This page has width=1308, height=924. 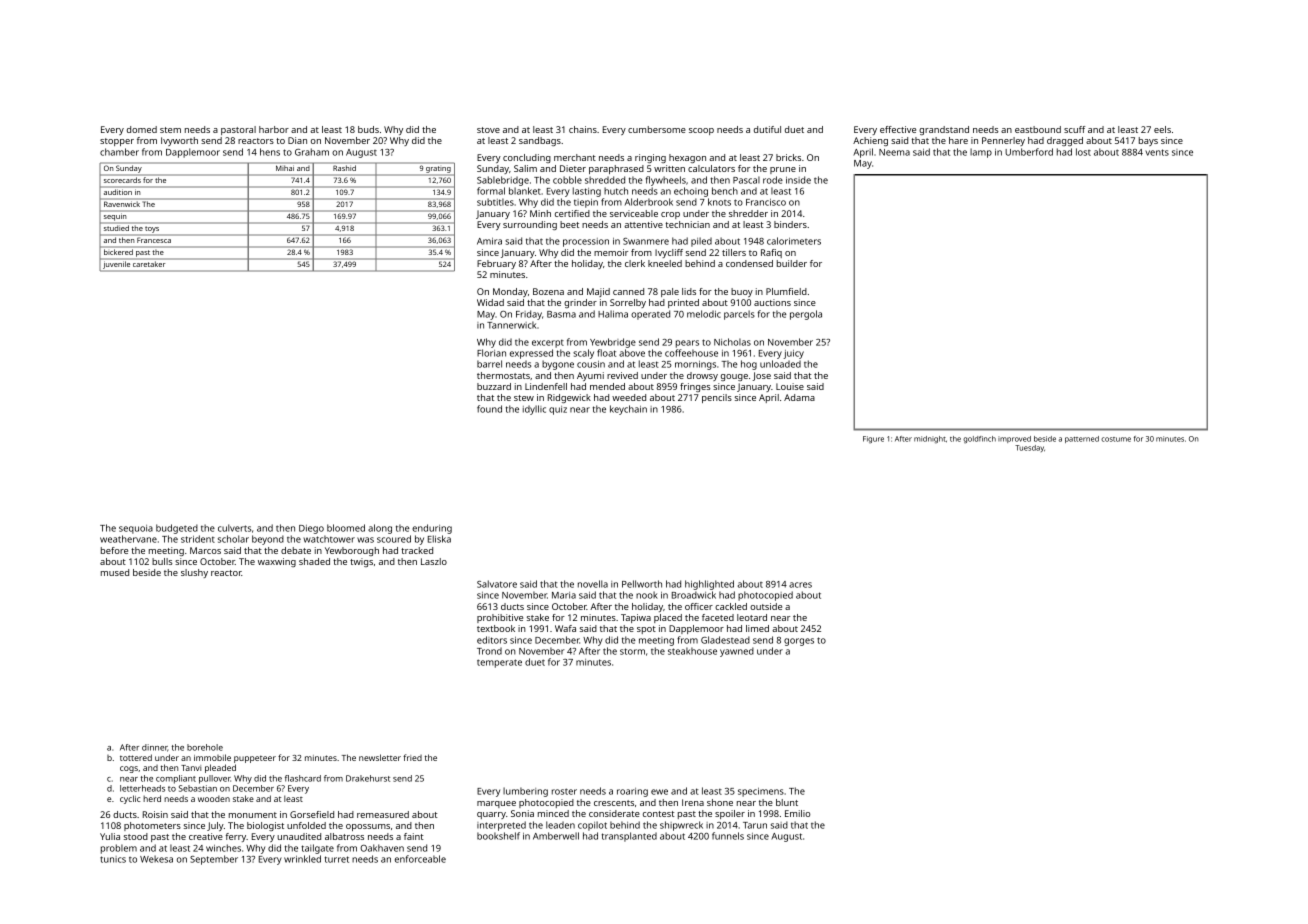 I want to click on pergola, so click(x=806, y=315).
